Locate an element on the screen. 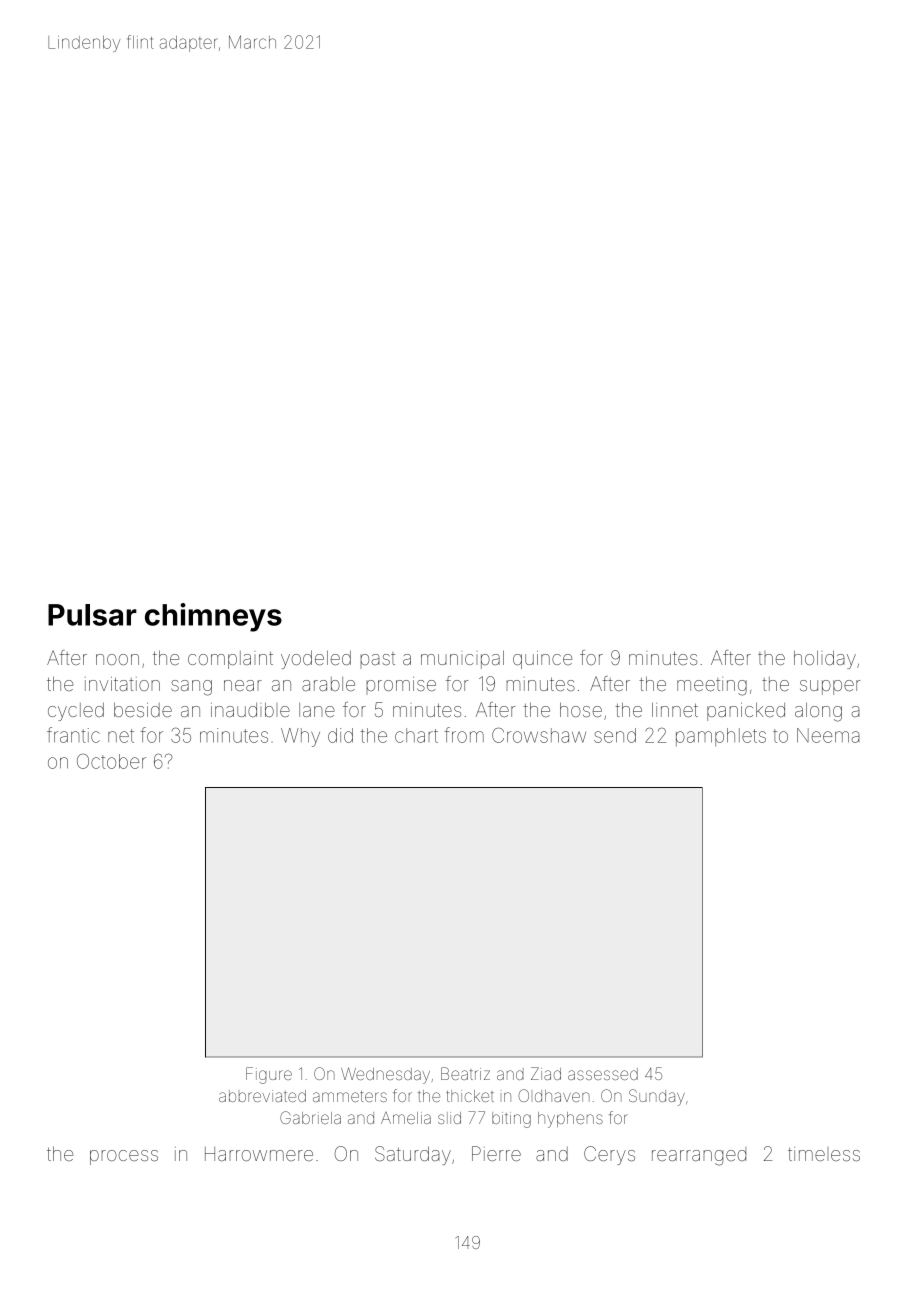 This screenshot has width=908, height=1316. panicked is located at coordinates (746, 711).
